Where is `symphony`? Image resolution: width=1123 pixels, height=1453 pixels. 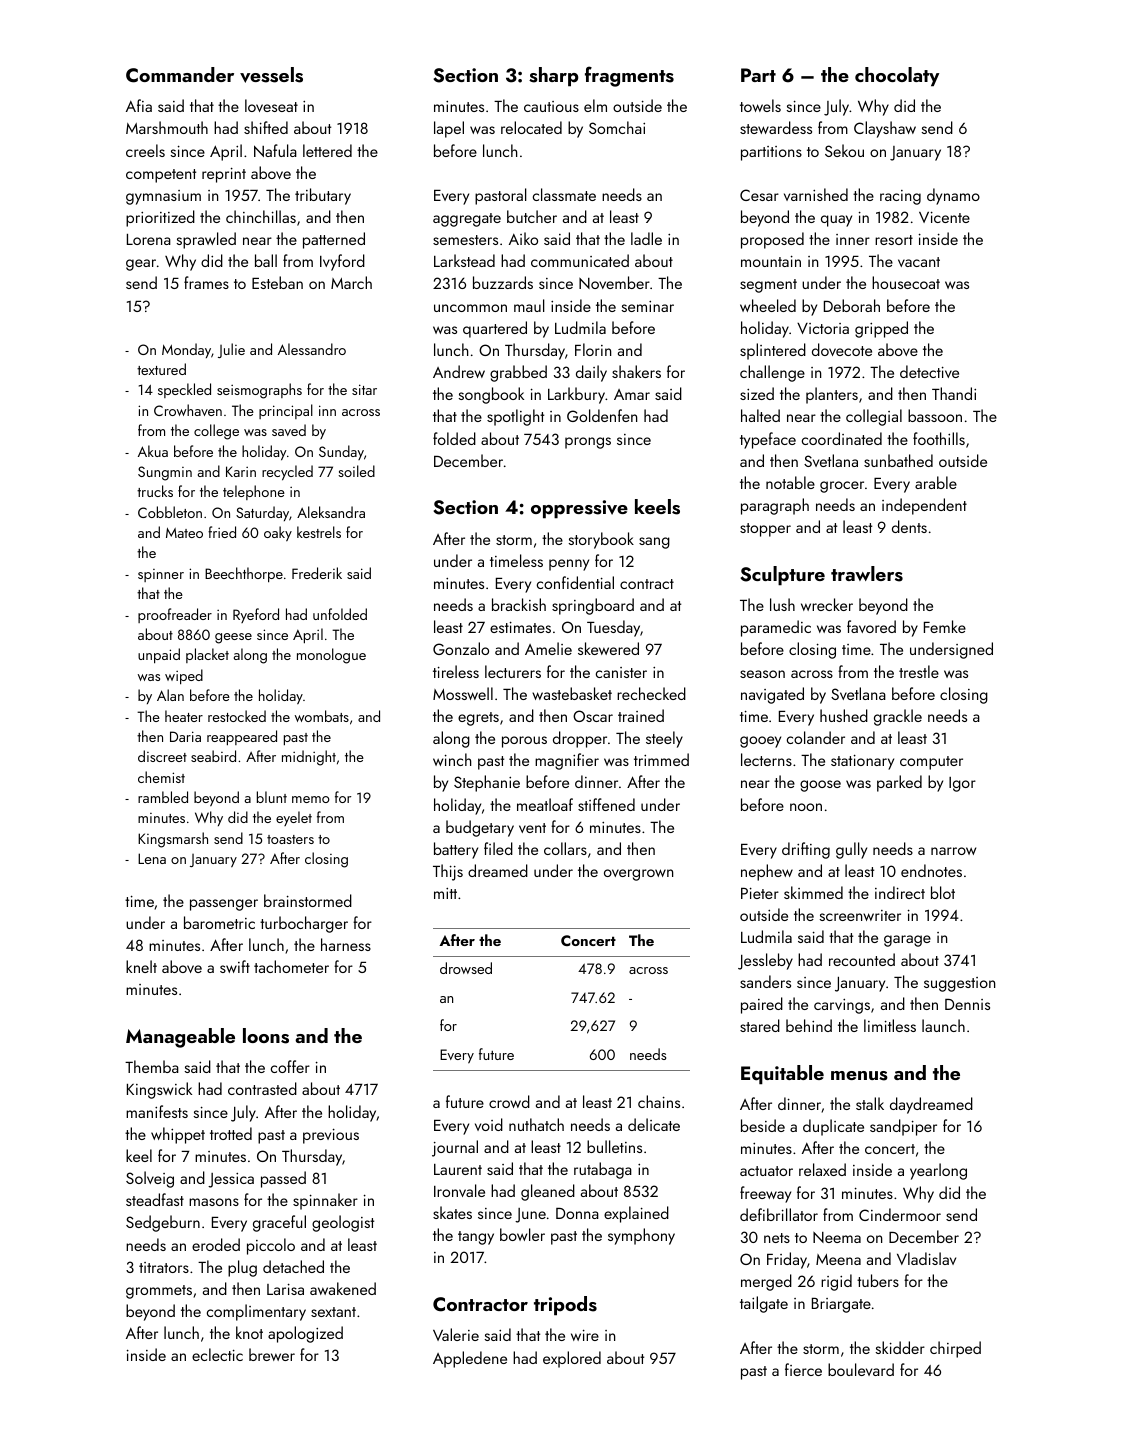
symphony is located at coordinates (641, 1236).
